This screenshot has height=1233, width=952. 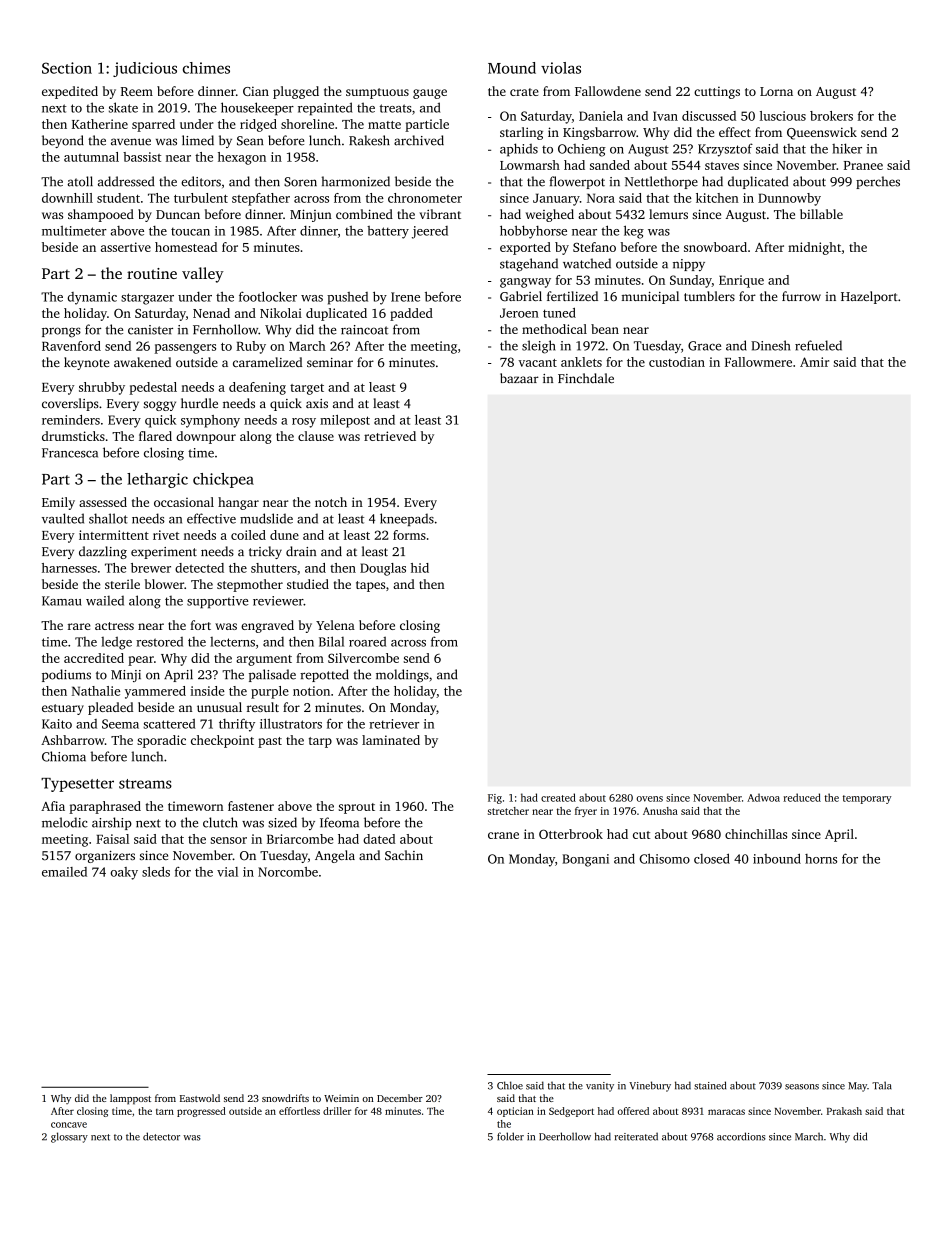 I want to click on Amir, so click(x=814, y=362).
